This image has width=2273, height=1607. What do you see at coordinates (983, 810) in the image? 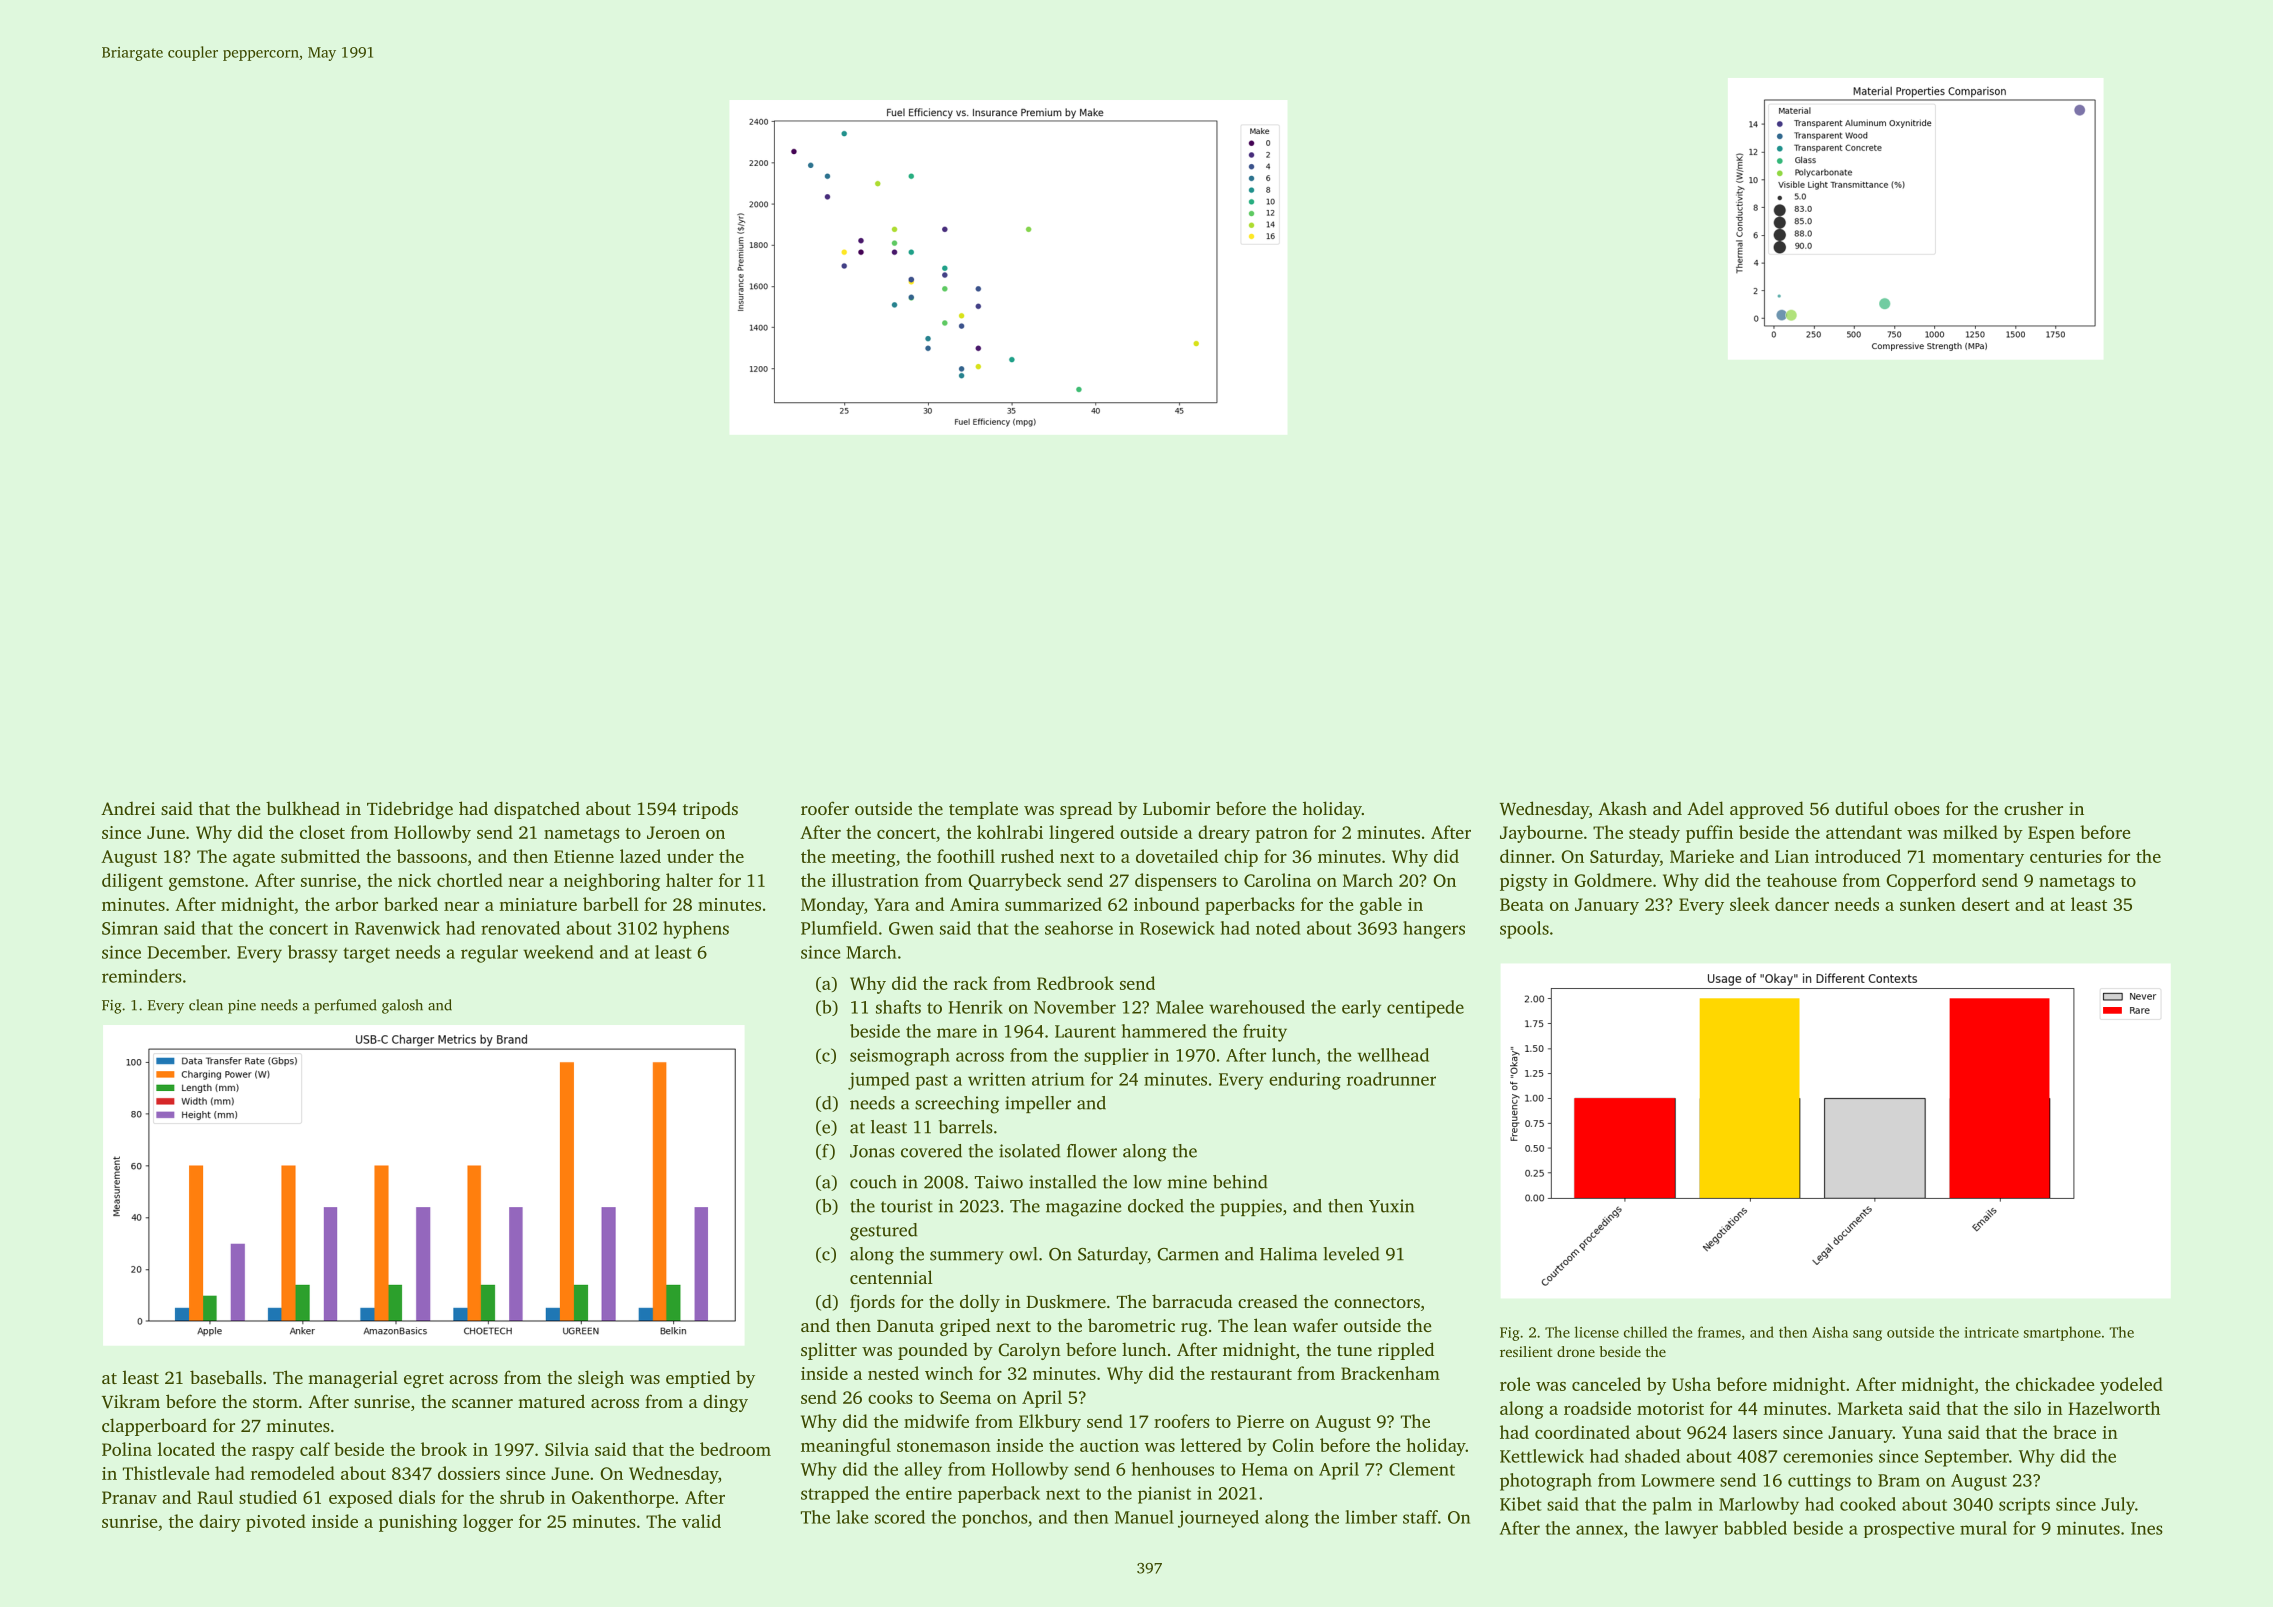
I see `template` at bounding box center [983, 810].
